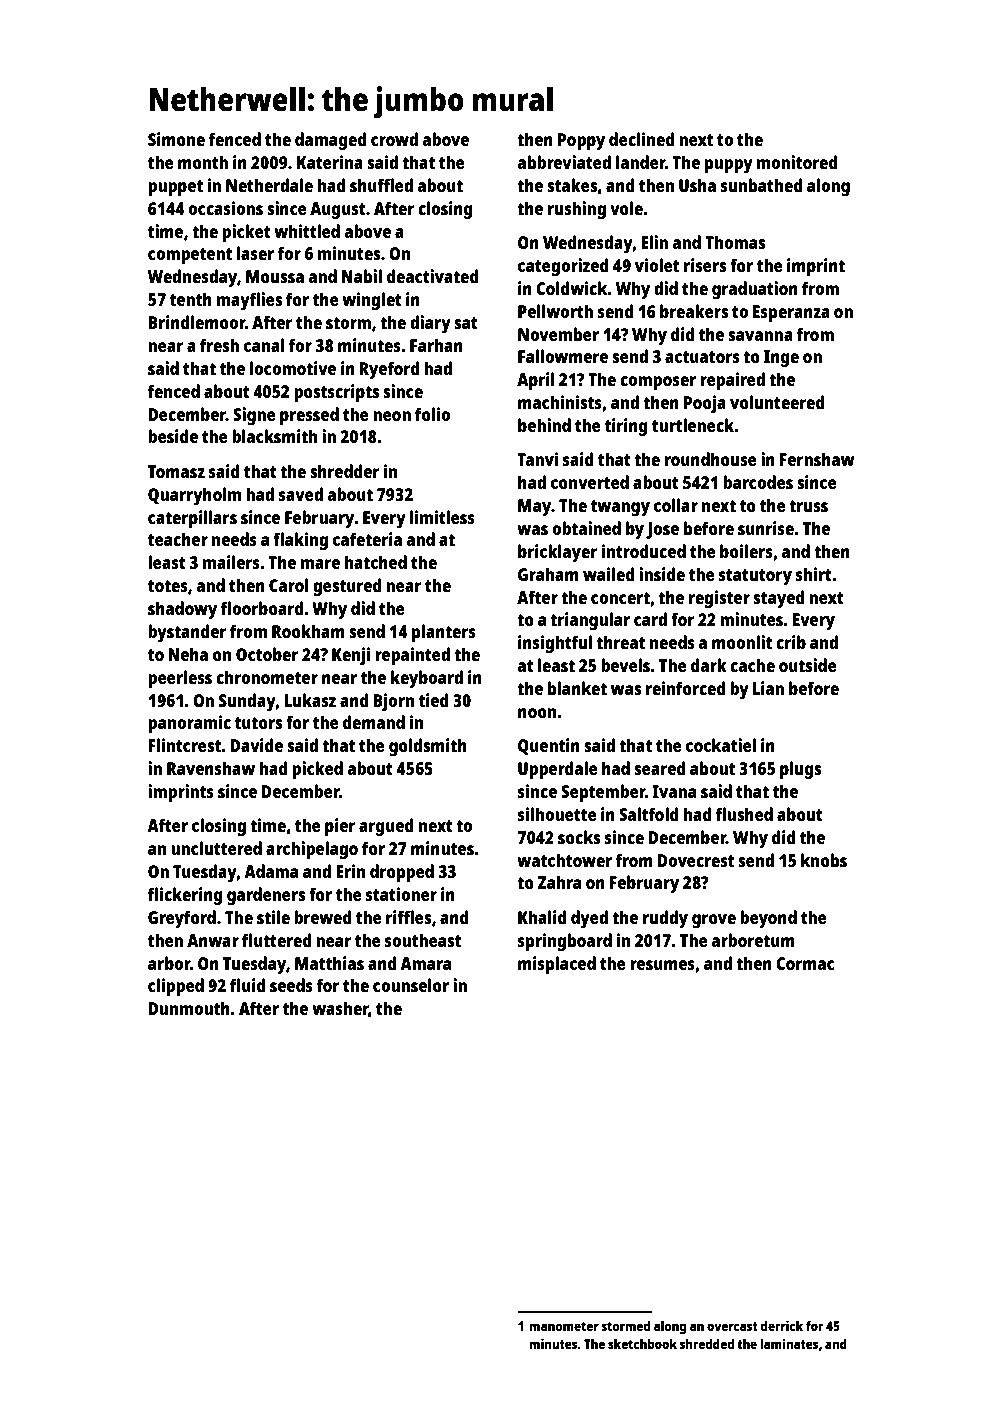  What do you see at coordinates (389, 370) in the screenshot?
I see `Ryeford` at bounding box center [389, 370].
